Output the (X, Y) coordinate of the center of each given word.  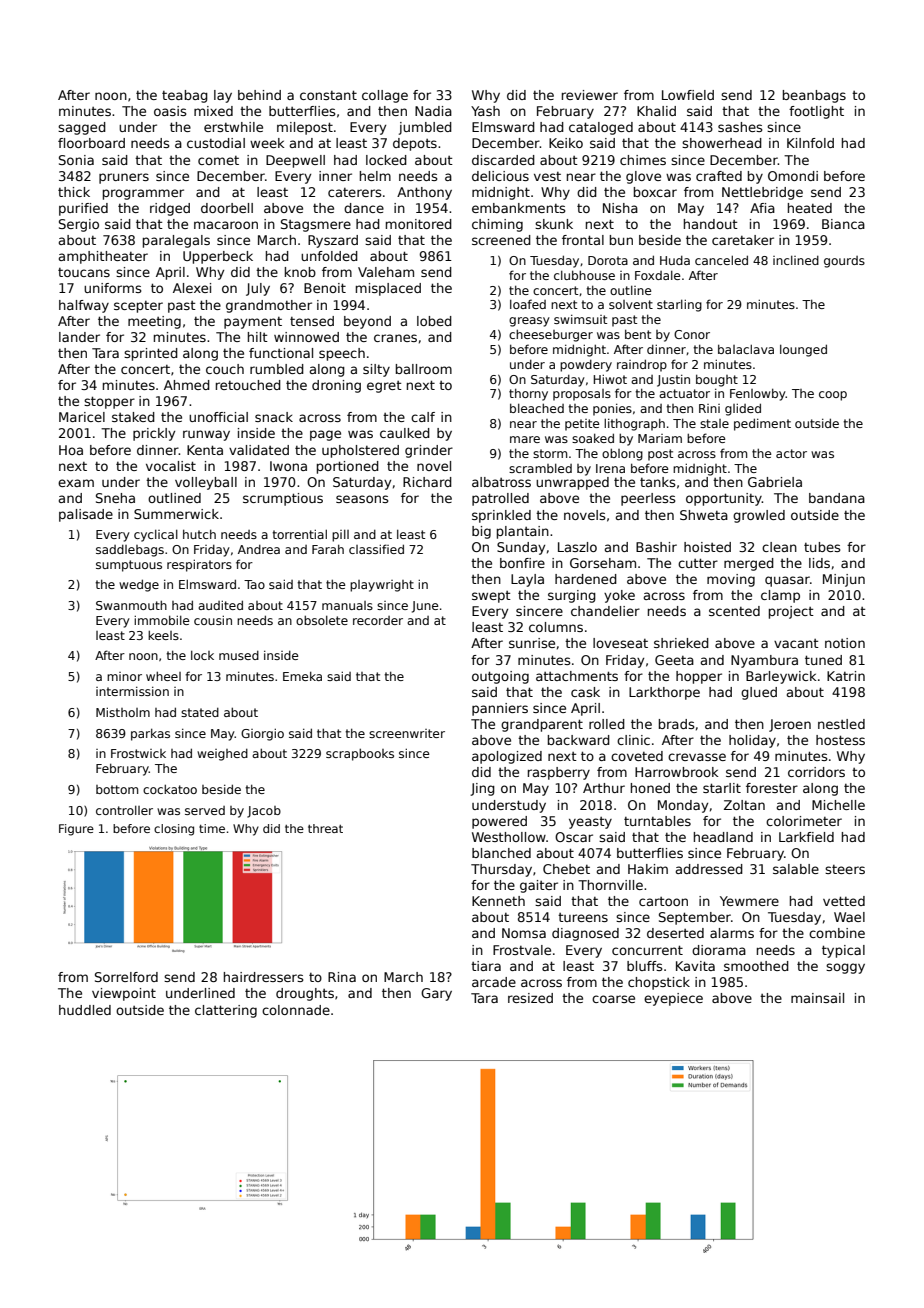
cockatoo (170, 789)
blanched (501, 853)
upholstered (360, 451)
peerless (648, 499)
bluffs (645, 966)
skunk (554, 224)
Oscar (574, 837)
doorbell (227, 208)
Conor (692, 334)
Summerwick (176, 514)
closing (174, 830)
